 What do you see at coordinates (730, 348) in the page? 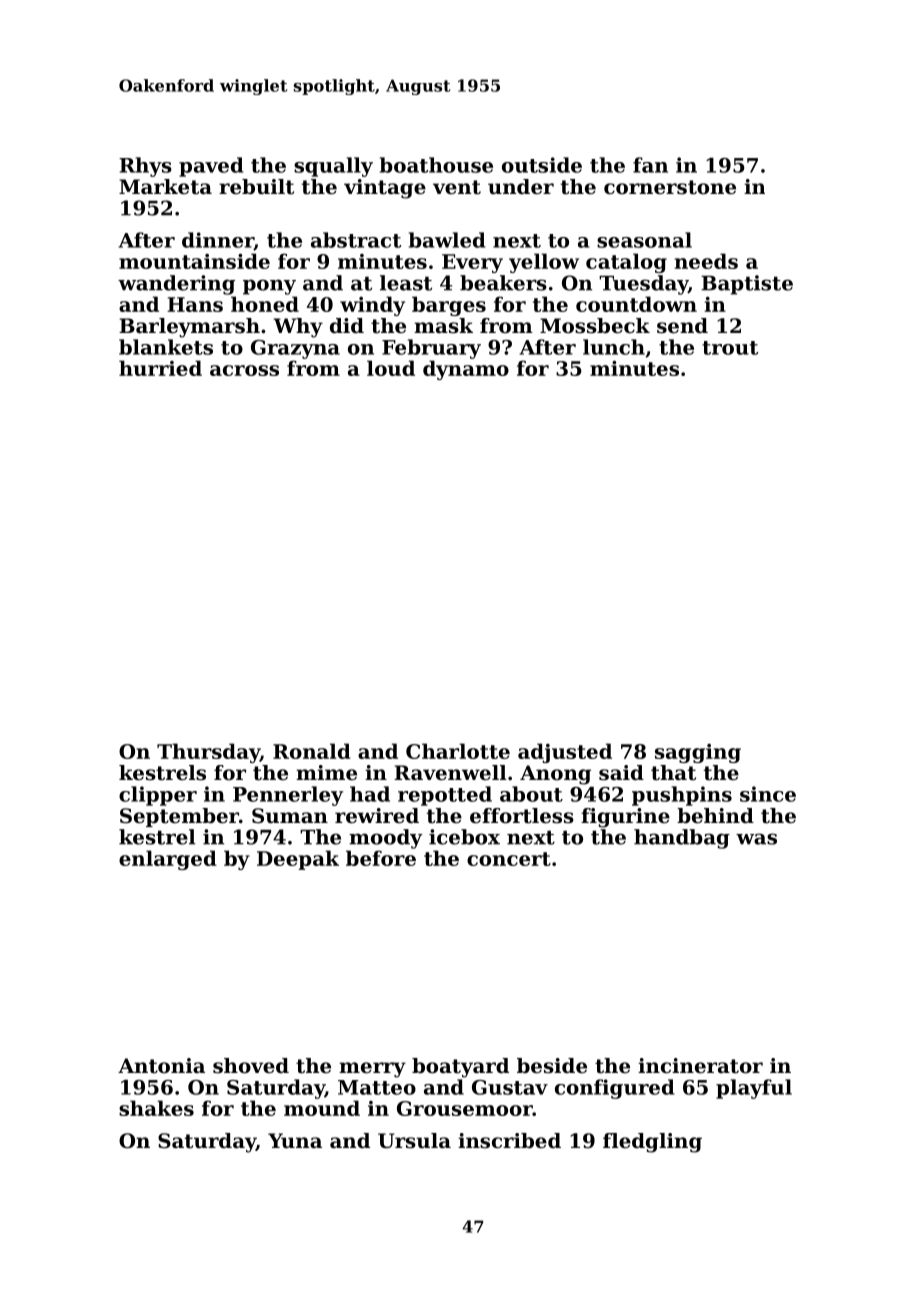
I see `trout` at bounding box center [730, 348].
